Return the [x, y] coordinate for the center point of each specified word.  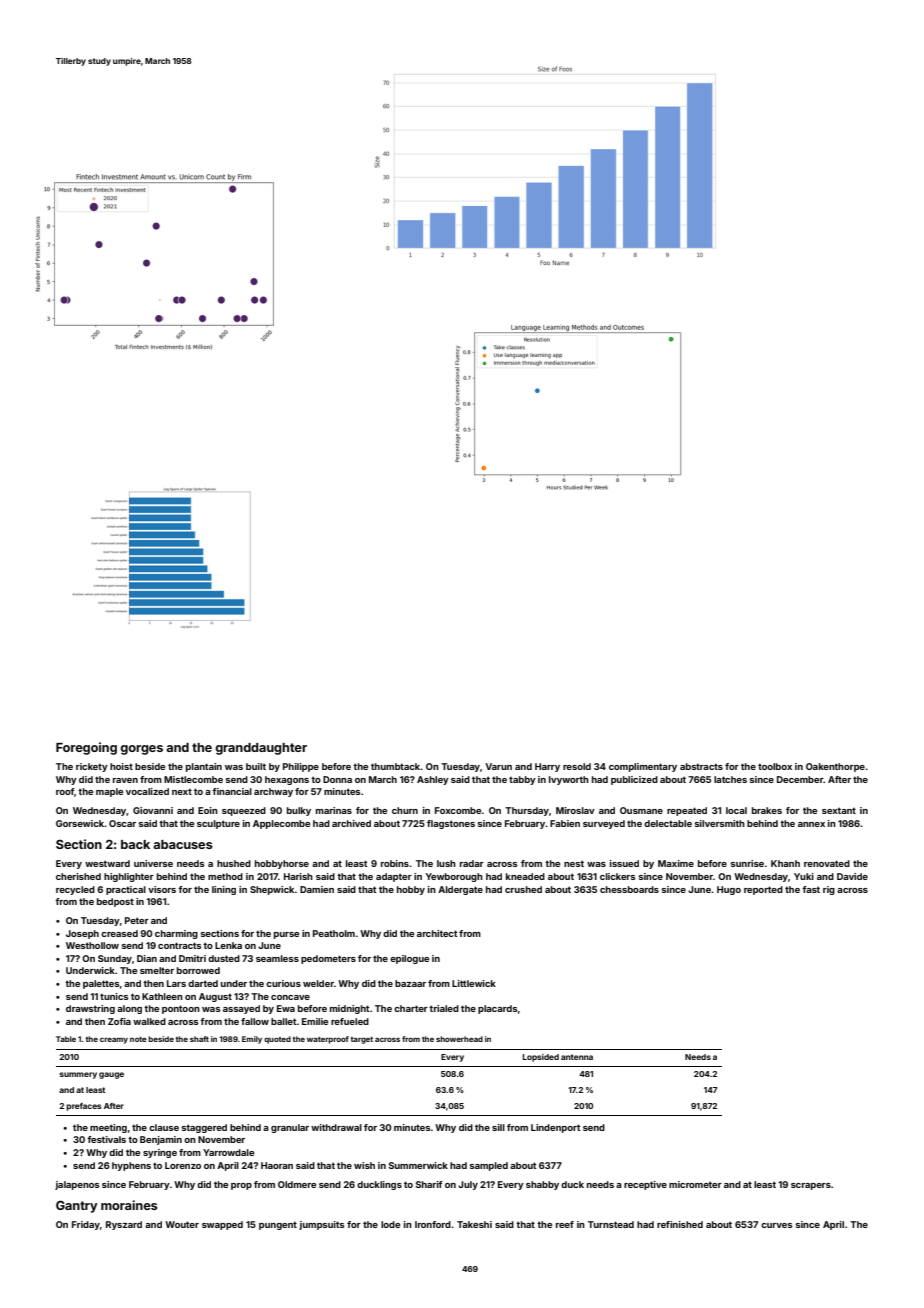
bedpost [115, 902]
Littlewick [474, 983]
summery [78, 1075]
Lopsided [541, 1058]
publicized [634, 780]
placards [498, 1009]
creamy [114, 1041]
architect [437, 933]
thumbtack [396, 766]
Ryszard [124, 1225]
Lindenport [556, 1128]
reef [565, 1224]
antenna [577, 1057]
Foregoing [86, 748]
